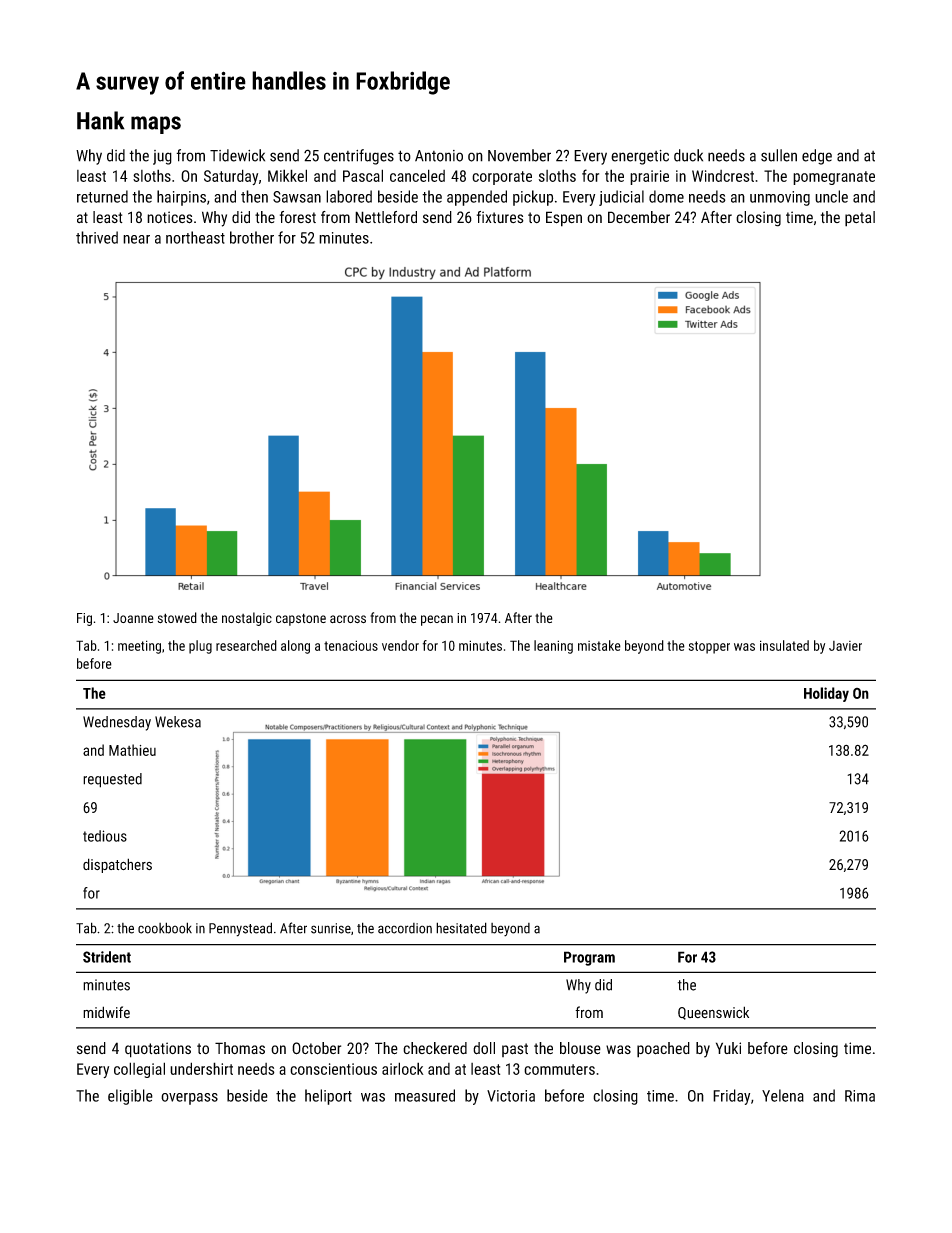 The height and width of the image is (1233, 952). Describe the element at coordinates (133, 618) in the image. I see `Joanne` at that location.
